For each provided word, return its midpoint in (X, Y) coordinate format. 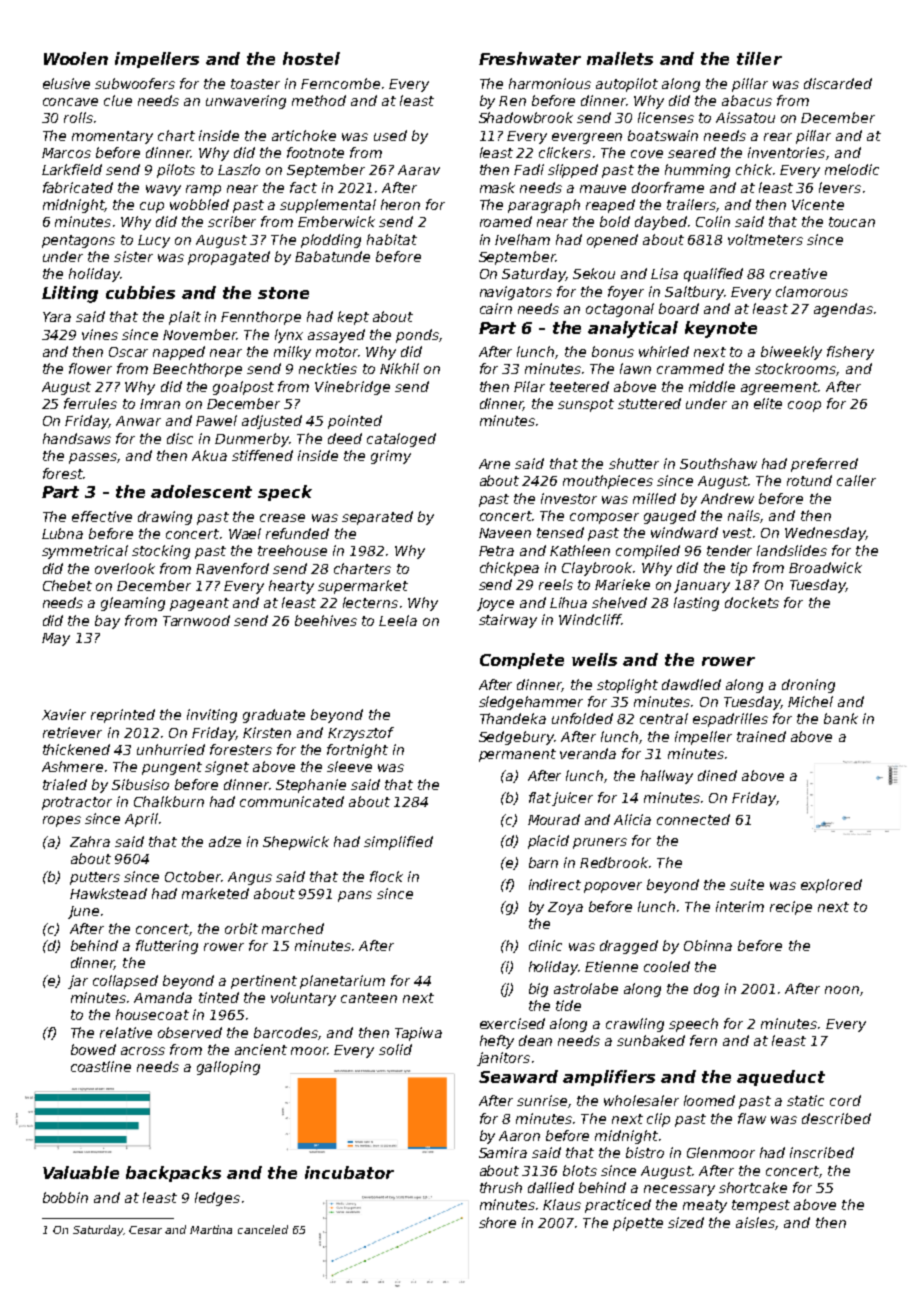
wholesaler (641, 1100)
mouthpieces (608, 482)
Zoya (565, 908)
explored (831, 886)
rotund (809, 480)
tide (568, 1005)
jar (78, 982)
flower (90, 368)
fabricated (78, 187)
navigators (516, 293)
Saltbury (694, 293)
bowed (93, 1049)
